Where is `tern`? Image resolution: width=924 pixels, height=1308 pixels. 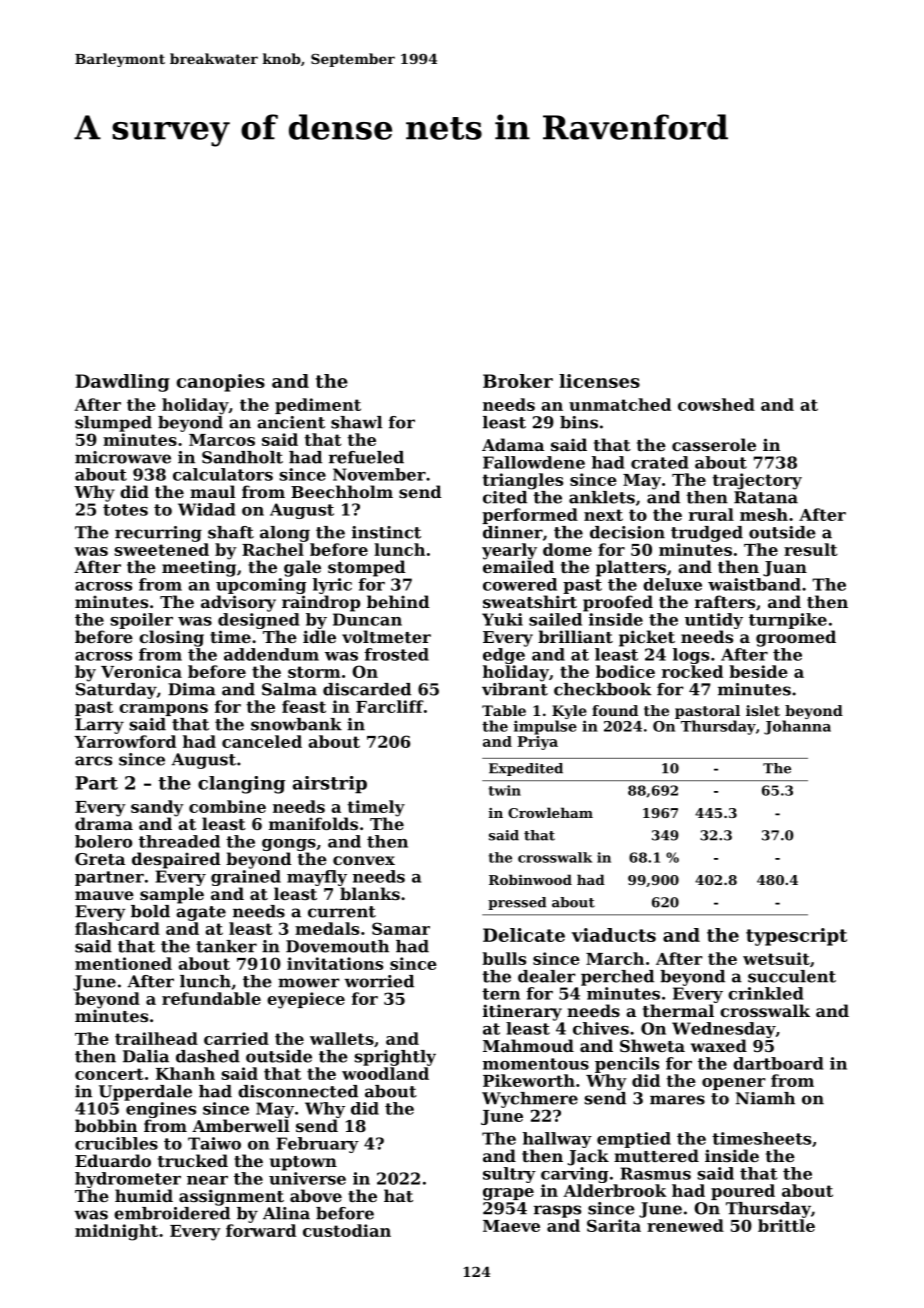 tern is located at coordinates (501, 994).
